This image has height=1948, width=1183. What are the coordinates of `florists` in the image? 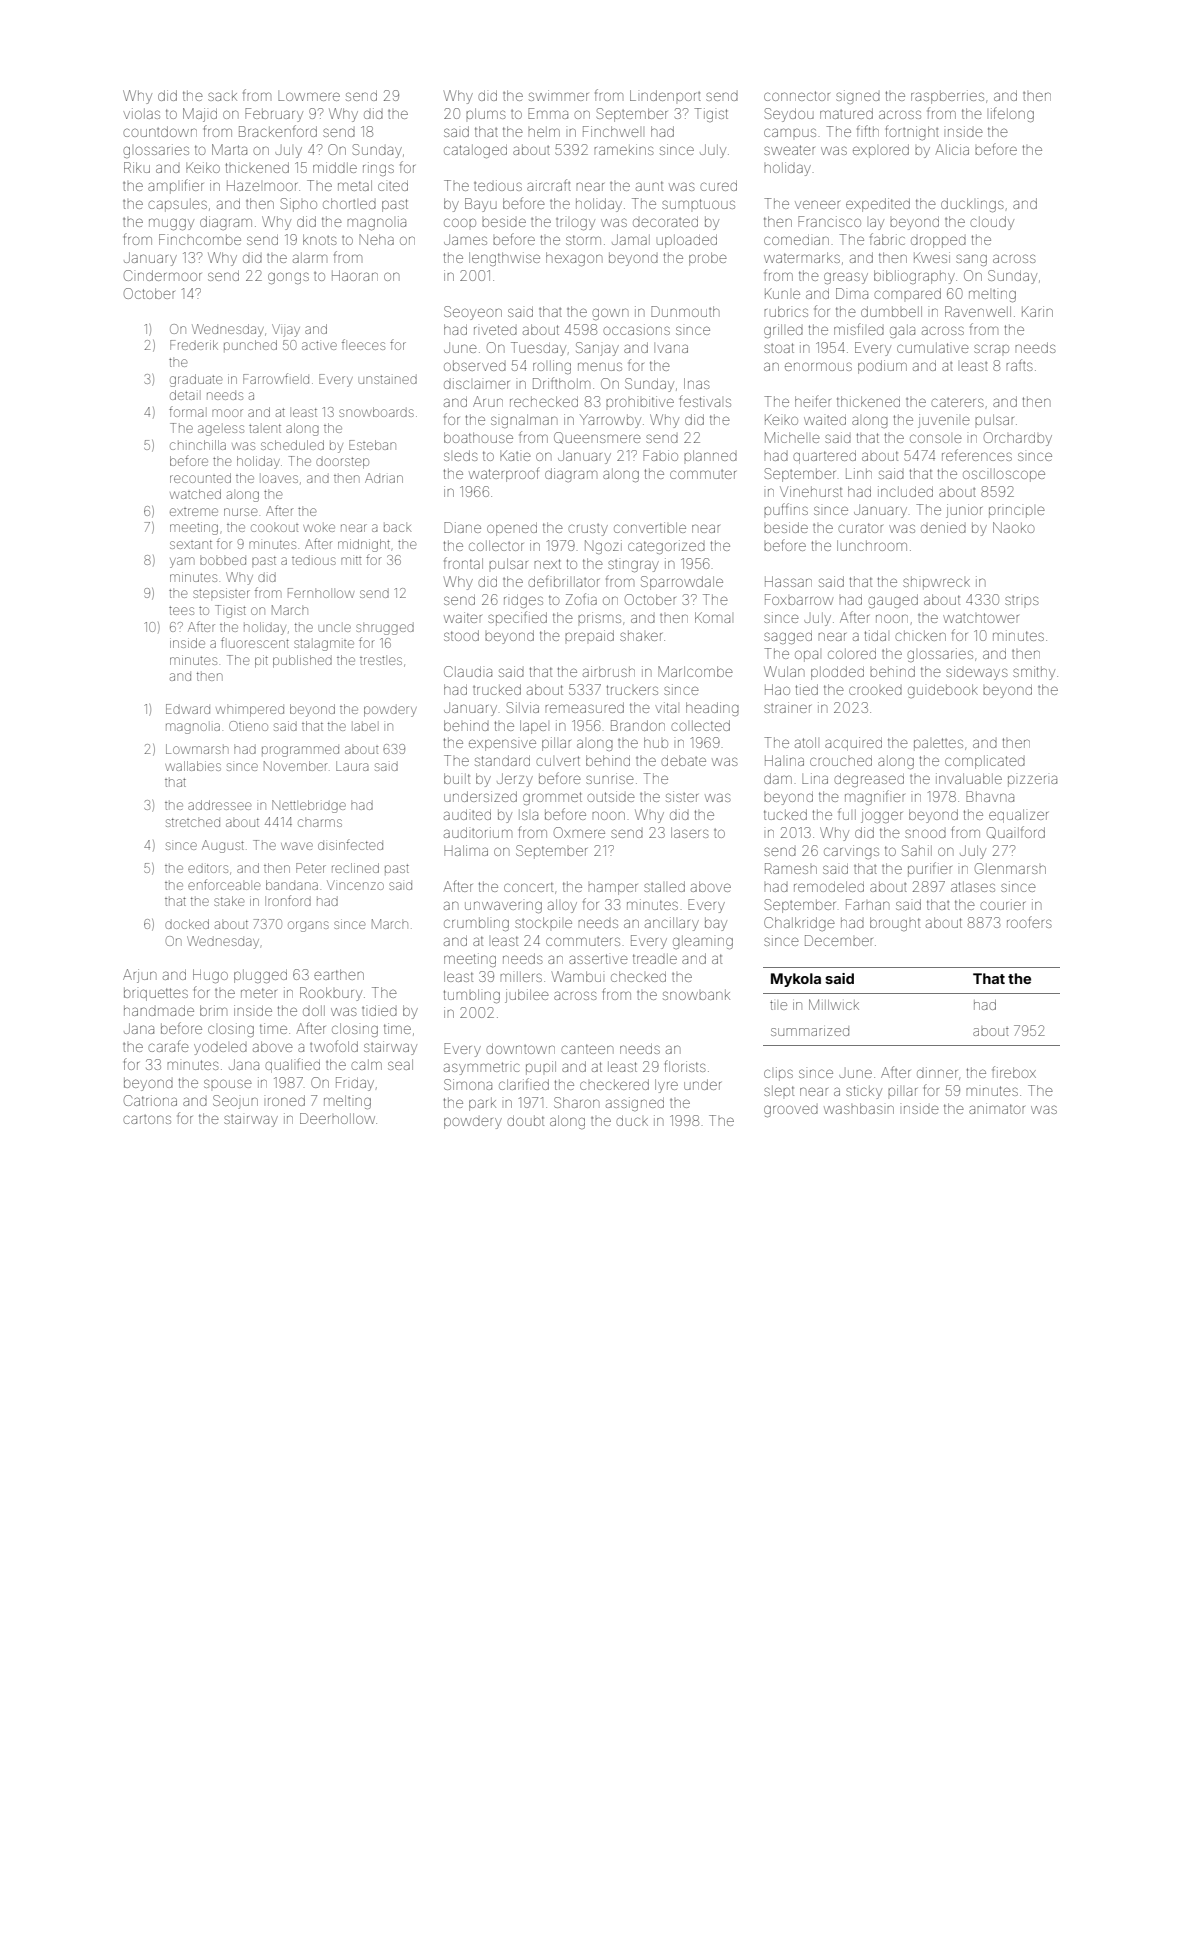 It's located at (685, 1066).
